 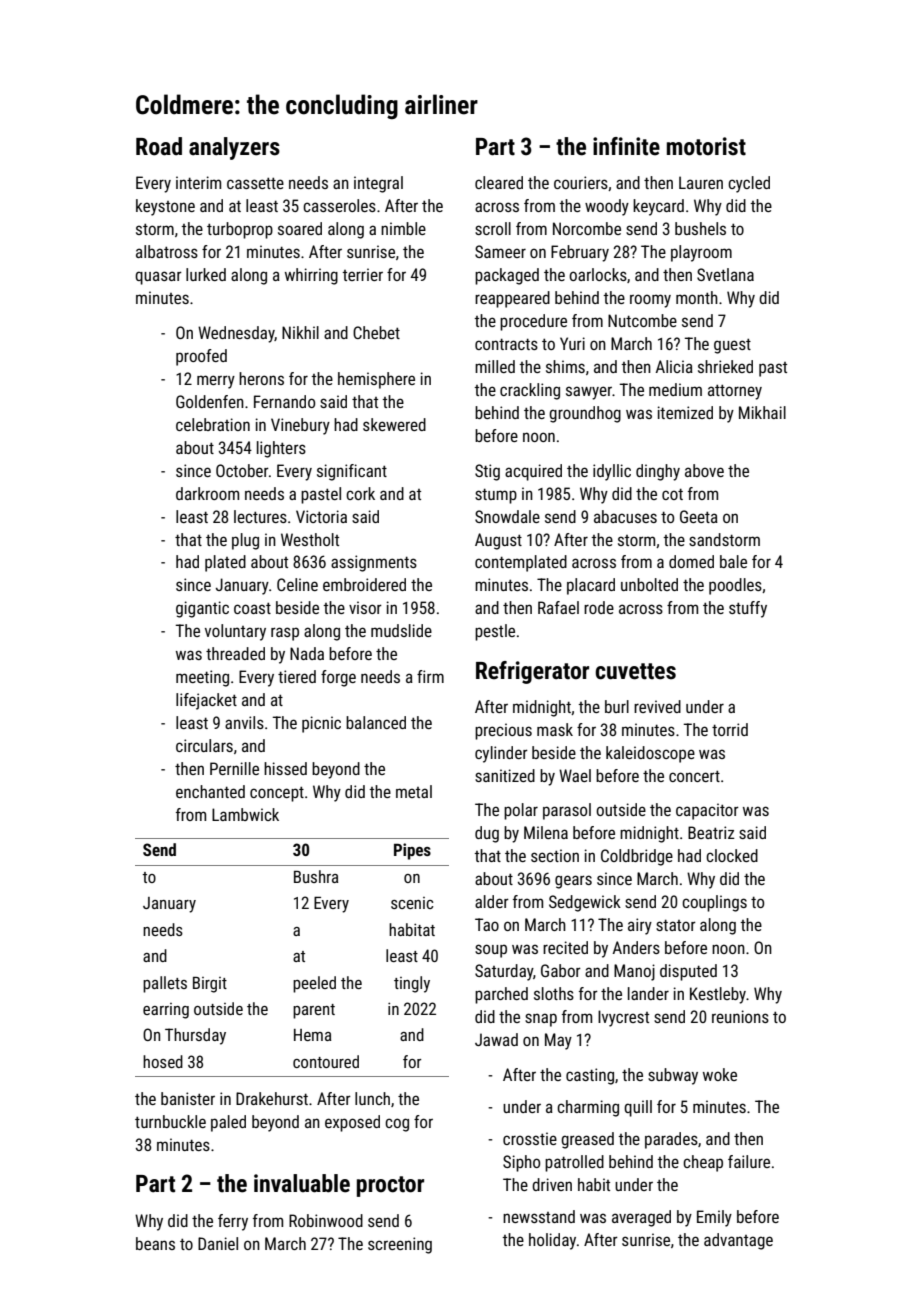 What do you see at coordinates (706, 146) in the screenshot?
I see `motorist` at bounding box center [706, 146].
